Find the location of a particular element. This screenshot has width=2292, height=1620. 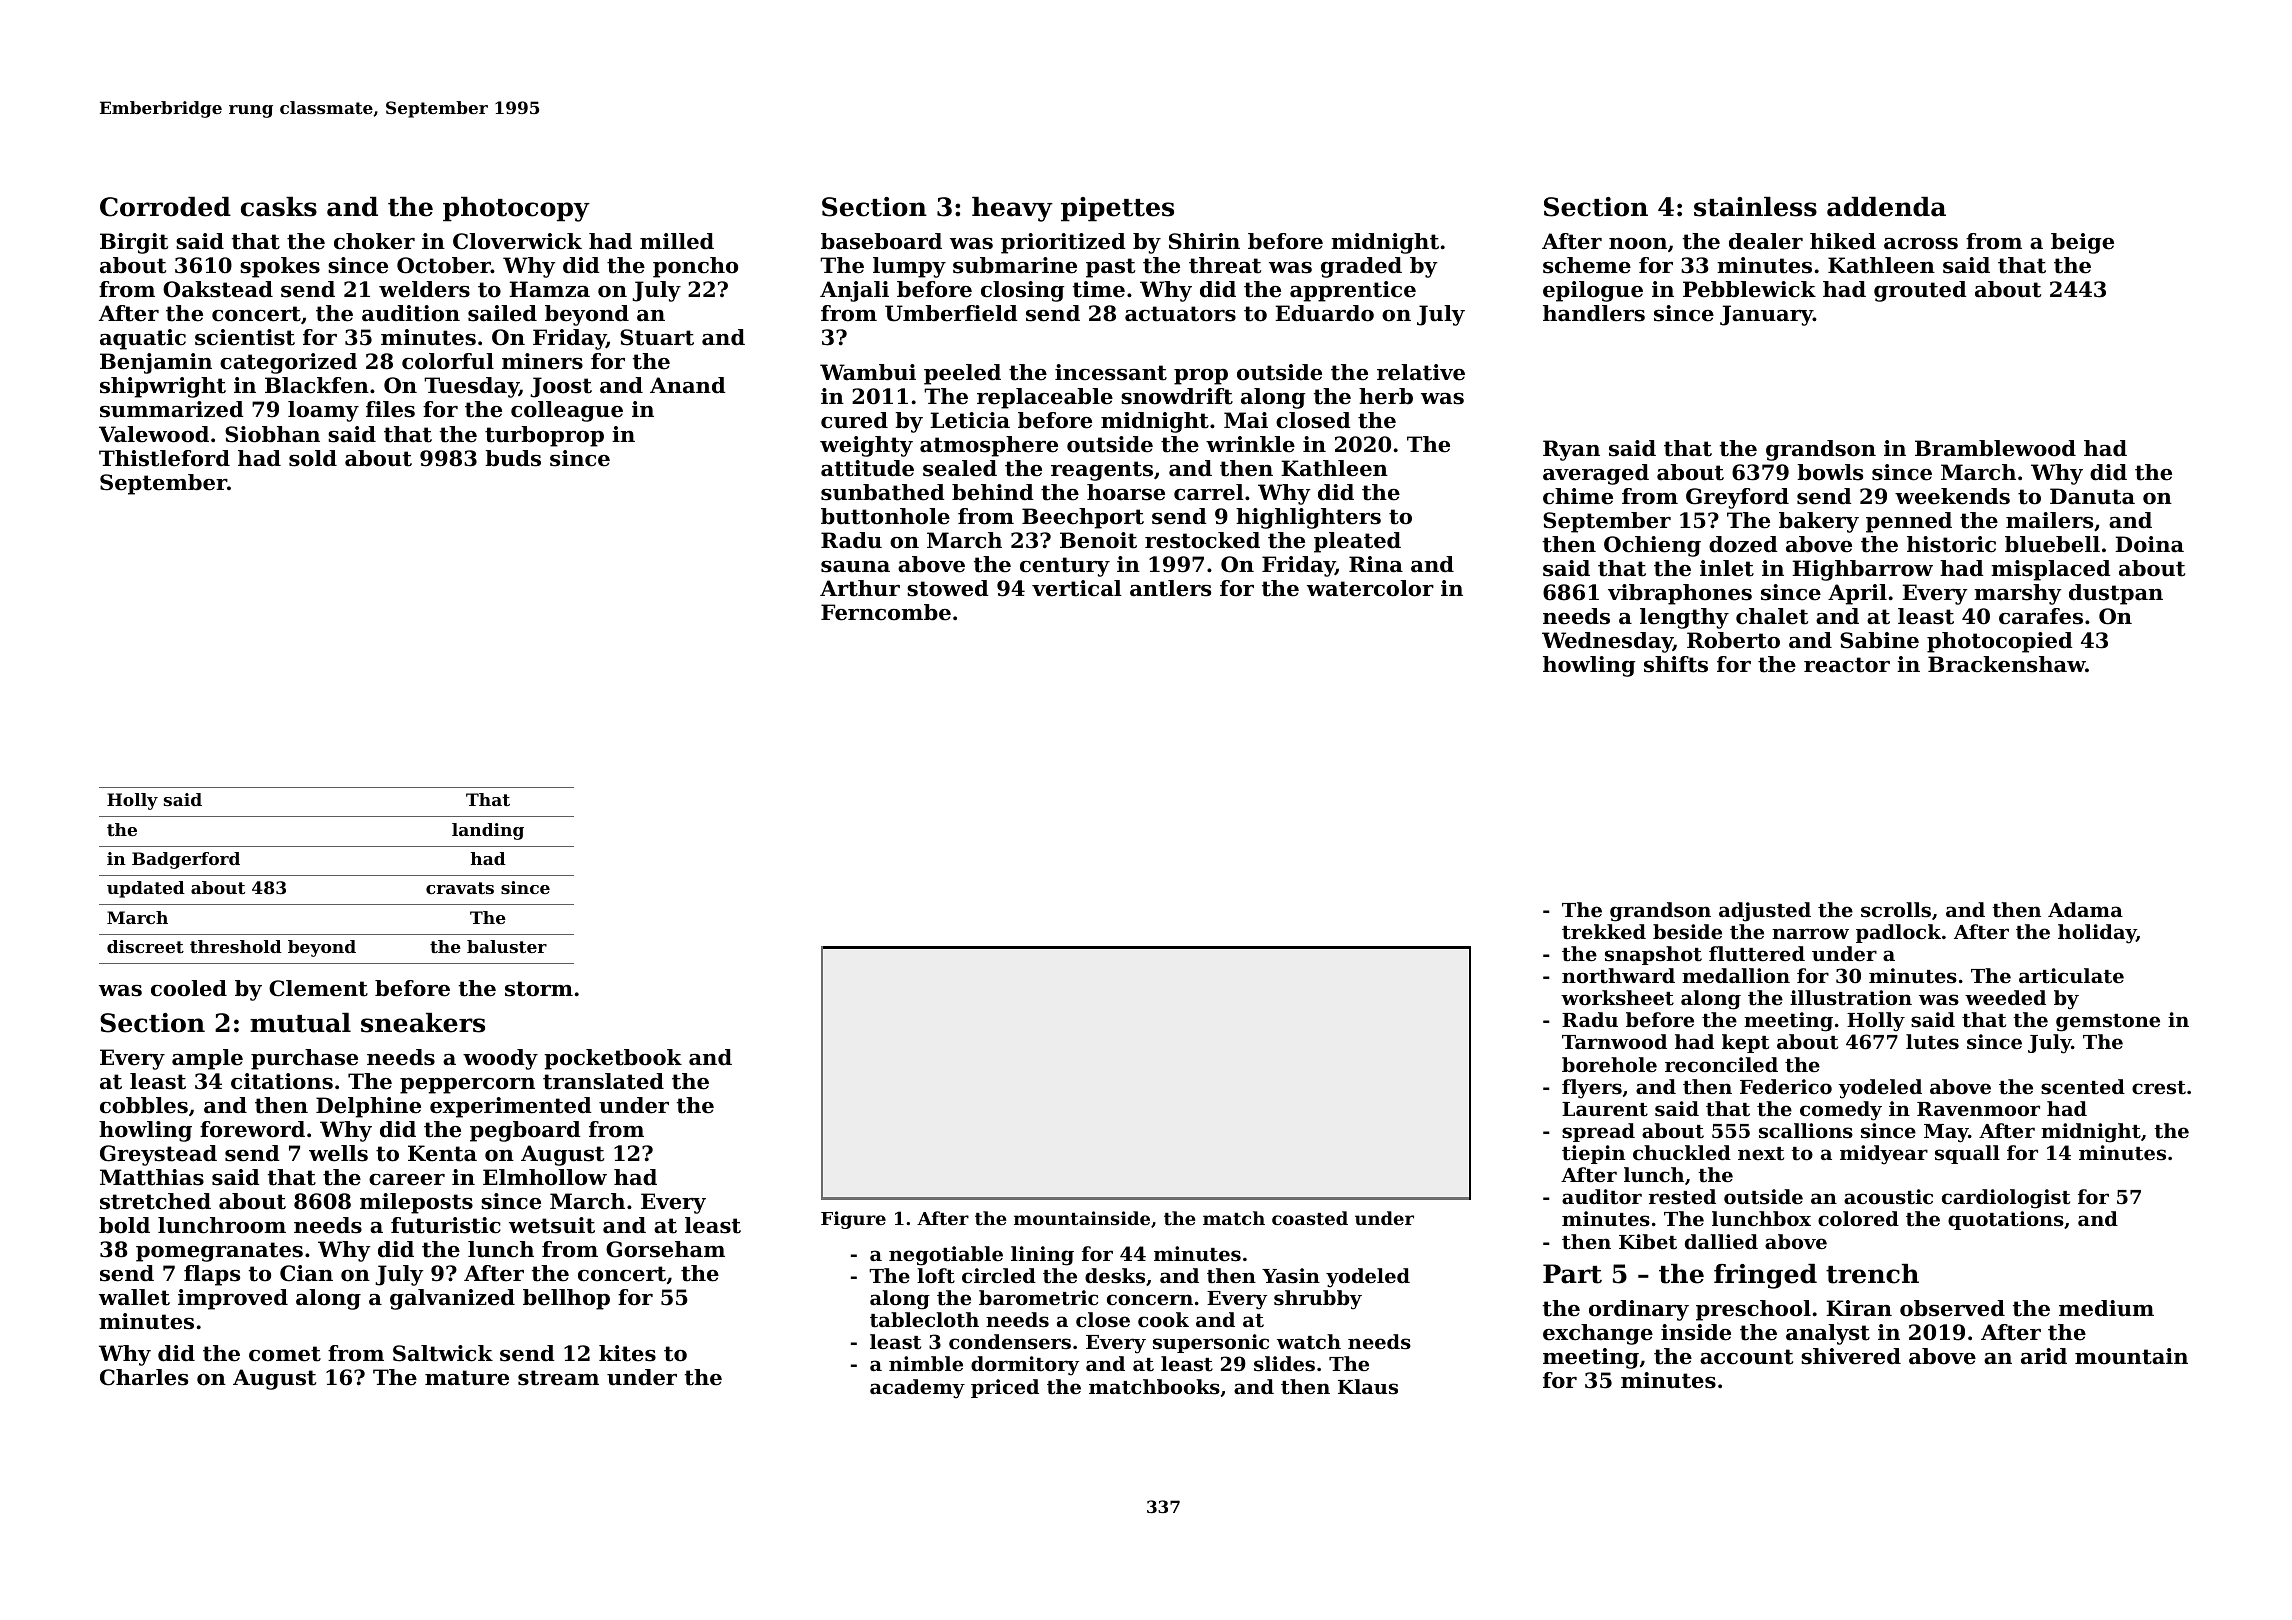

choker is located at coordinates (374, 241).
